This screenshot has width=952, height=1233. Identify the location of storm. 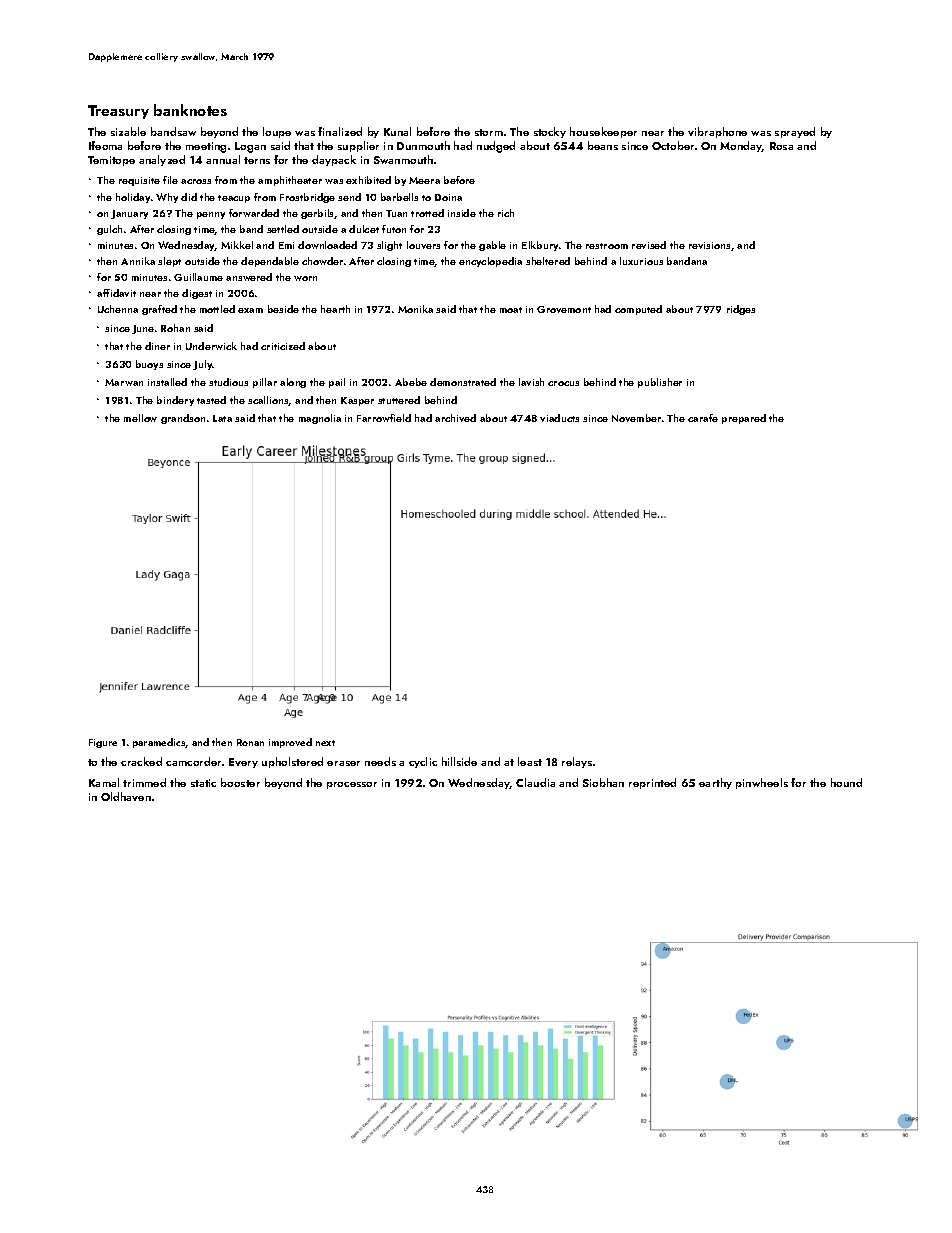
(489, 132).
